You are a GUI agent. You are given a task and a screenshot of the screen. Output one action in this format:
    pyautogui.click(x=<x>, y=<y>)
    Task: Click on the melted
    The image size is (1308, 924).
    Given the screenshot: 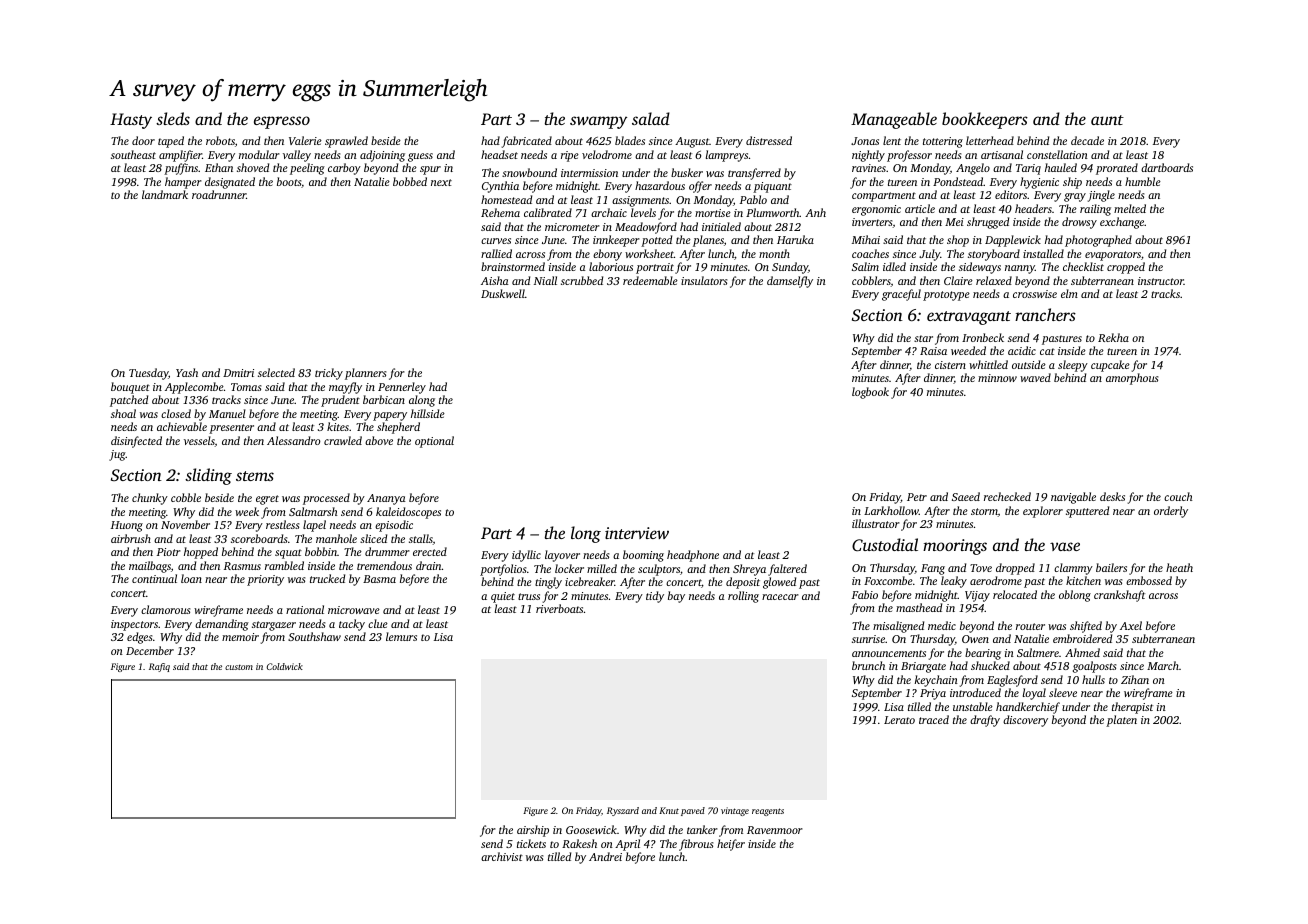 What is the action you would take?
    pyautogui.click(x=1130, y=208)
